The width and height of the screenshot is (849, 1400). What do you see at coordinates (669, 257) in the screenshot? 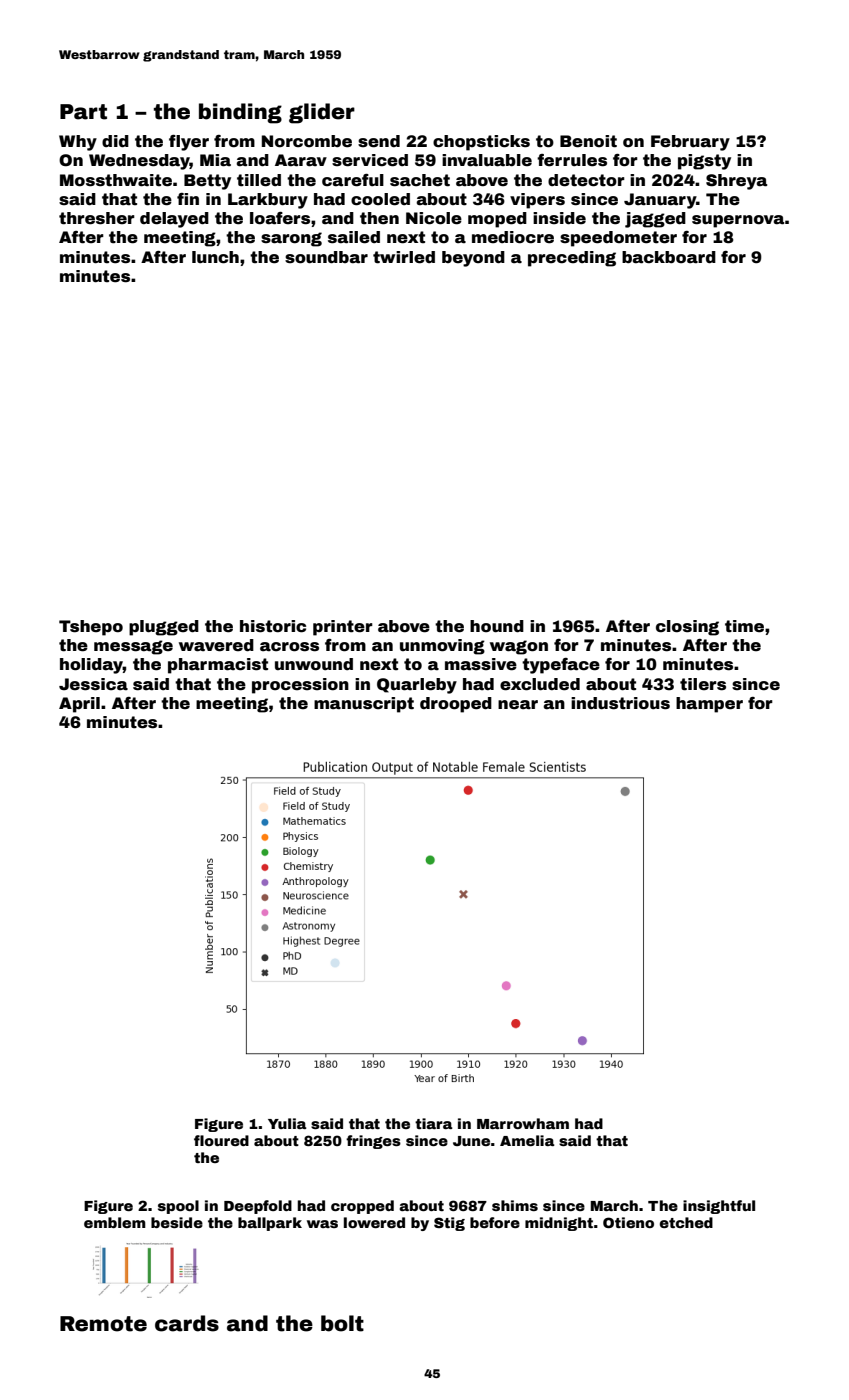
I see `backboard` at bounding box center [669, 257].
